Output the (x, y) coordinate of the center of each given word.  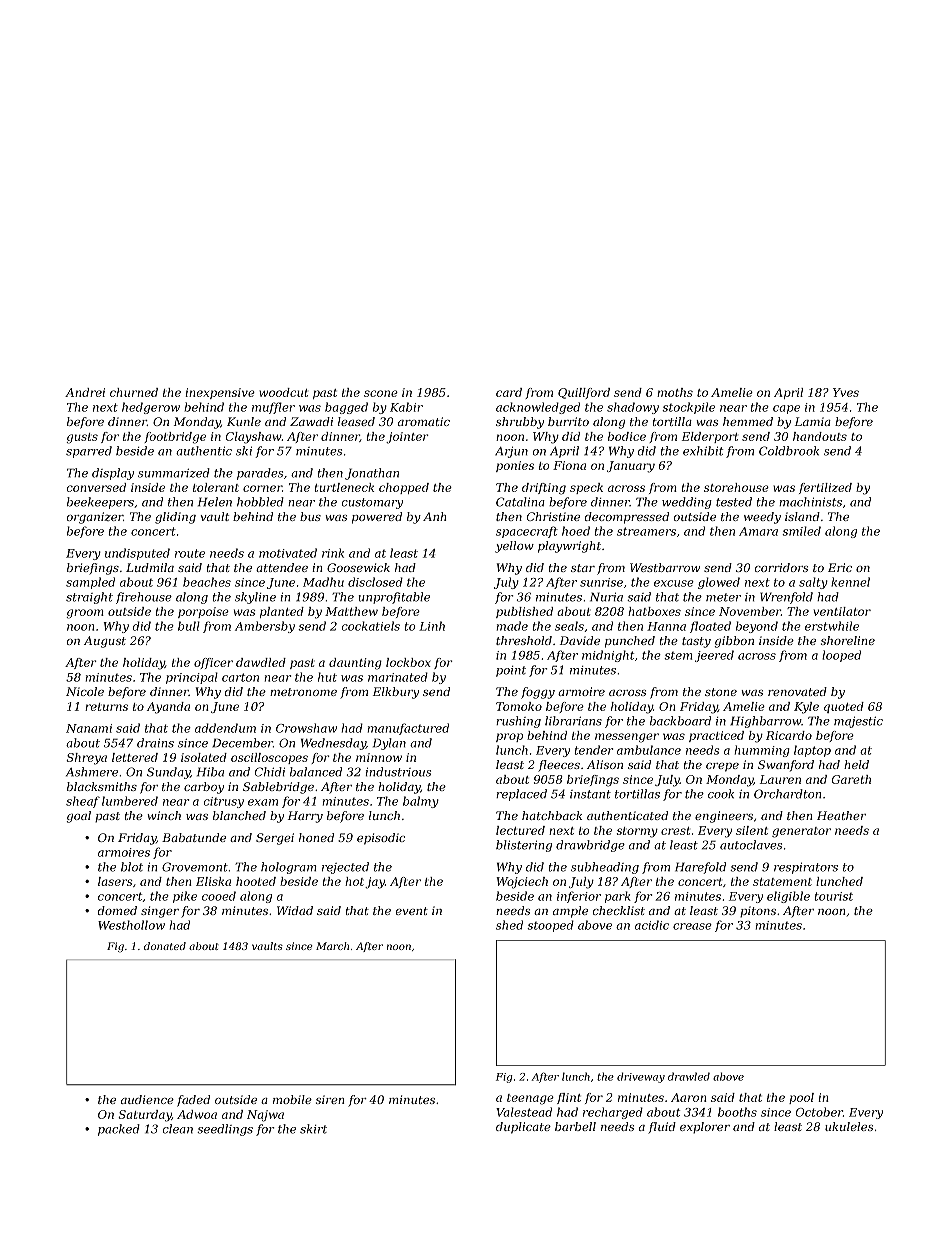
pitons (758, 912)
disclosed (375, 582)
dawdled (261, 662)
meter (723, 597)
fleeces (559, 766)
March (332, 946)
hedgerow (151, 408)
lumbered (130, 801)
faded (193, 1101)
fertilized (825, 488)
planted (282, 612)
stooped (551, 926)
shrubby (520, 423)
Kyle (806, 708)
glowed (719, 583)
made (512, 626)
